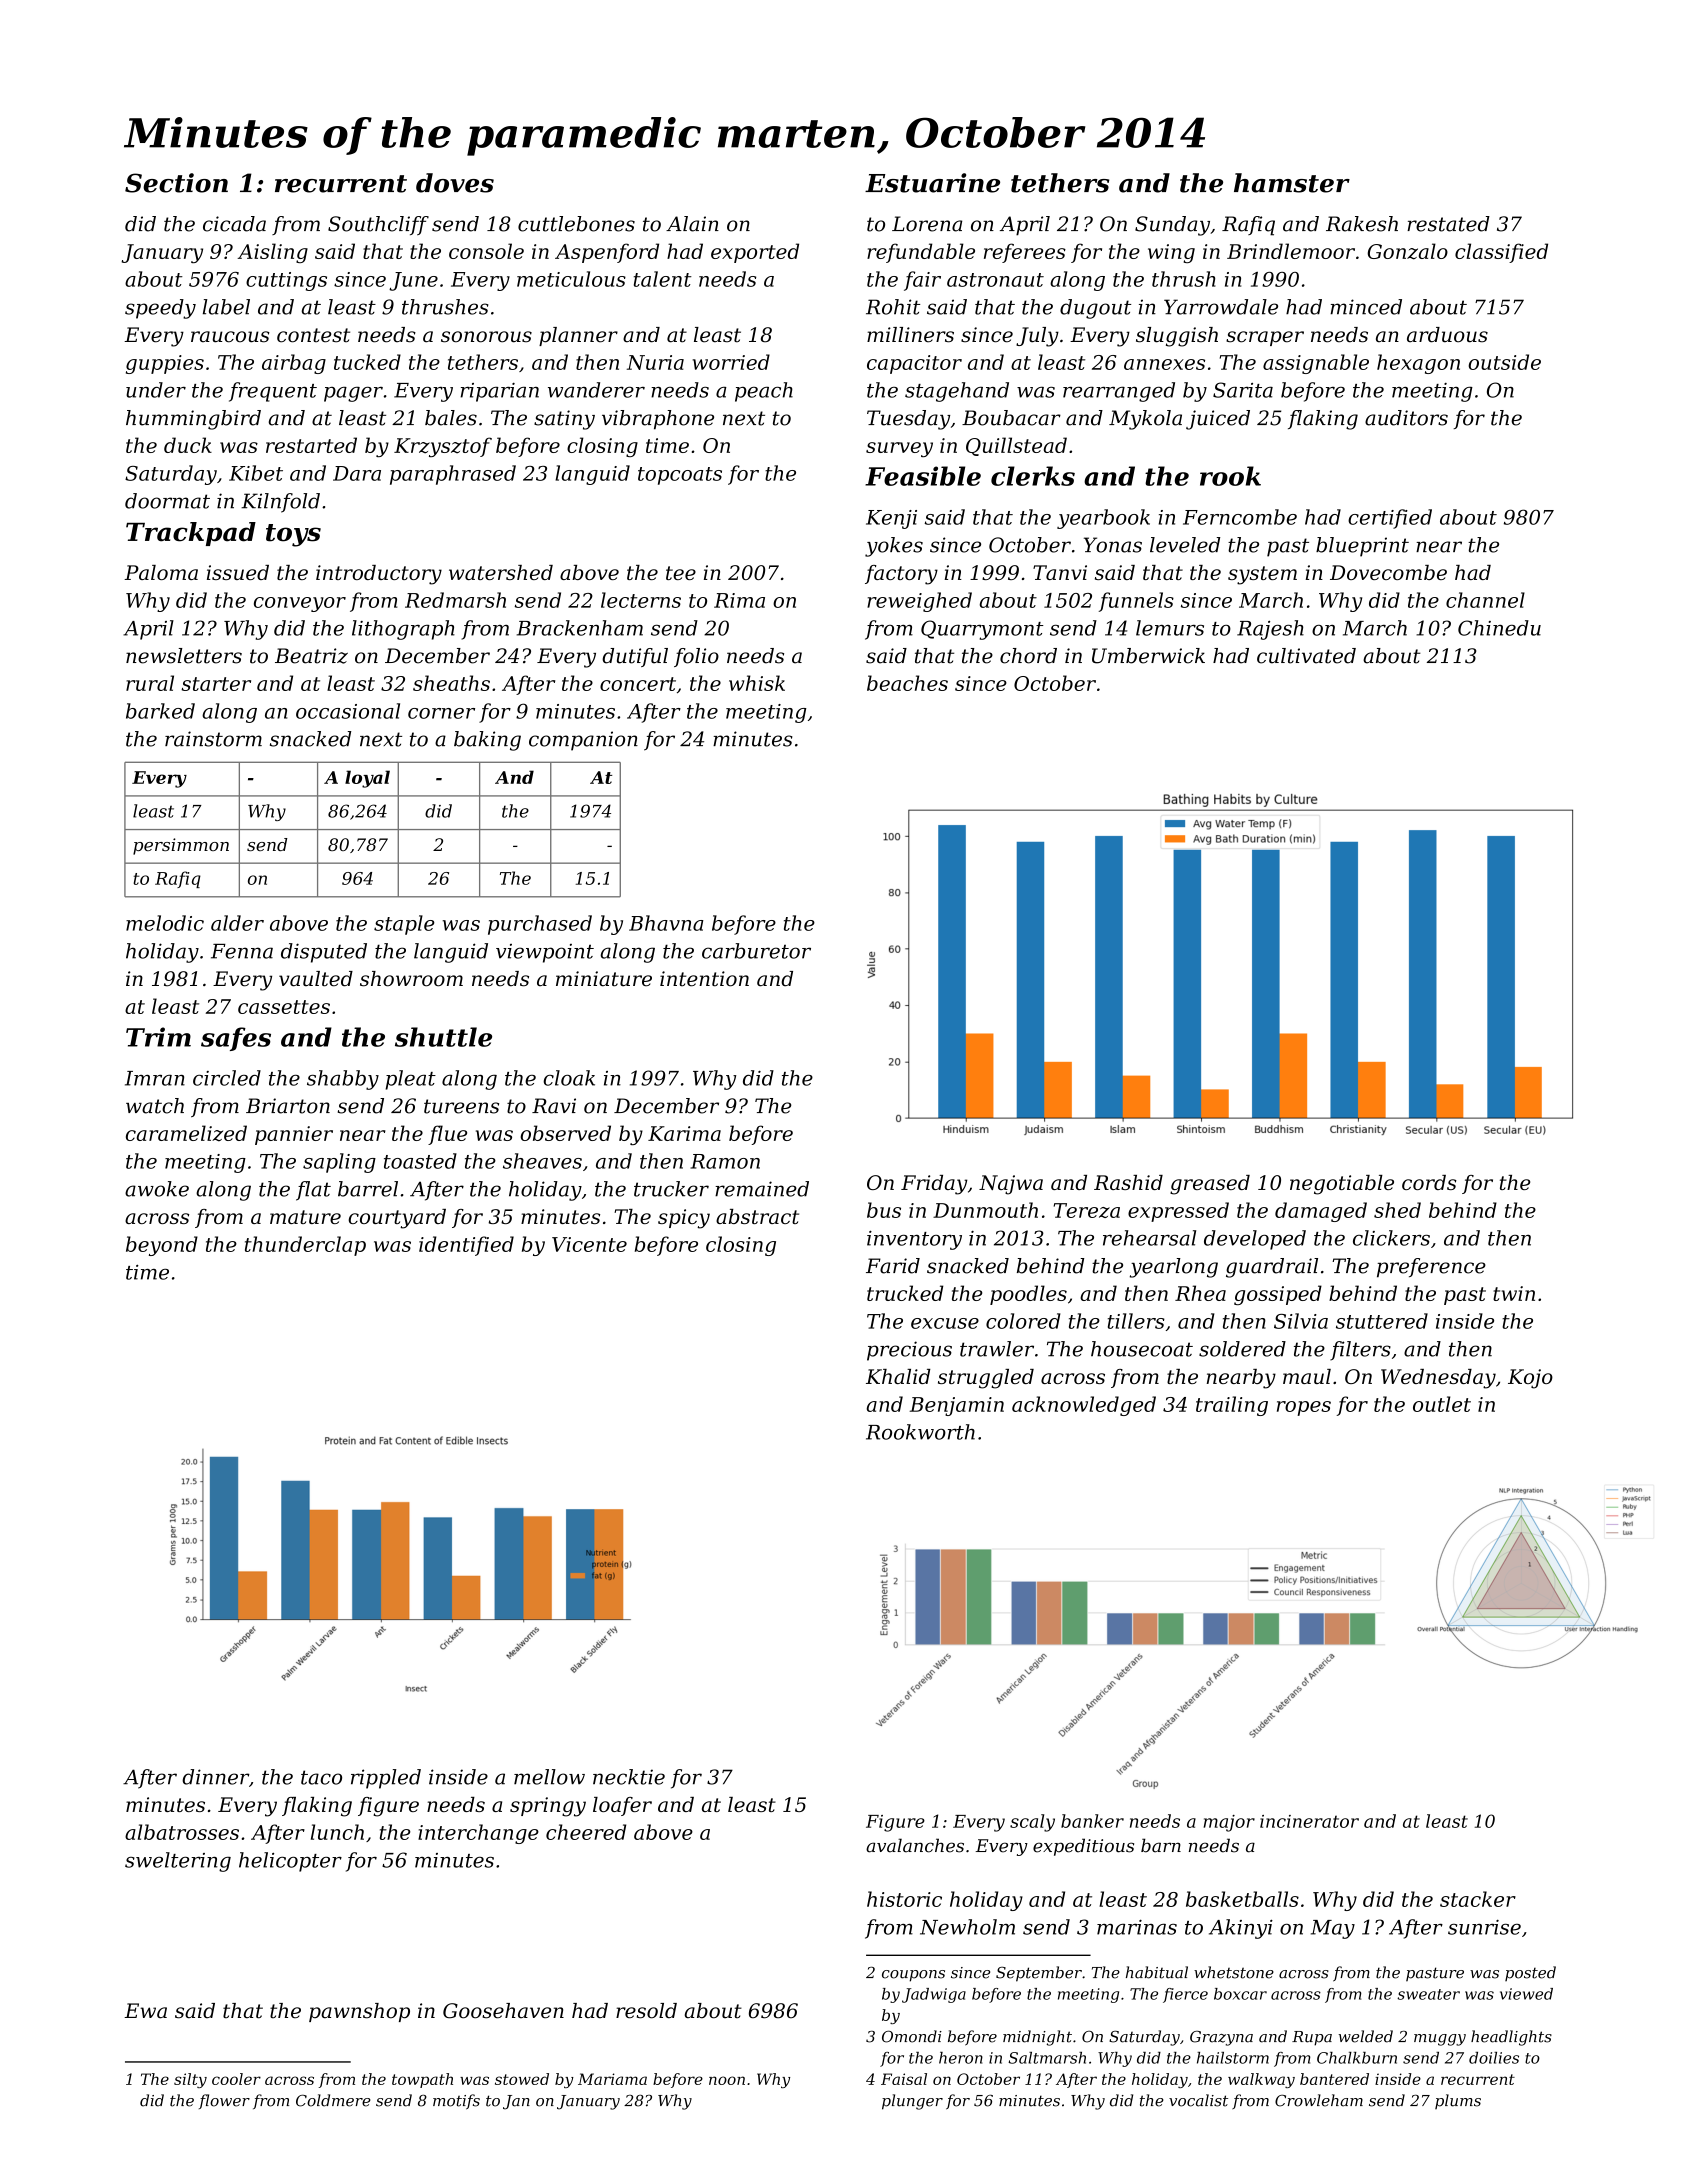  I want to click on greased, so click(1210, 1185).
